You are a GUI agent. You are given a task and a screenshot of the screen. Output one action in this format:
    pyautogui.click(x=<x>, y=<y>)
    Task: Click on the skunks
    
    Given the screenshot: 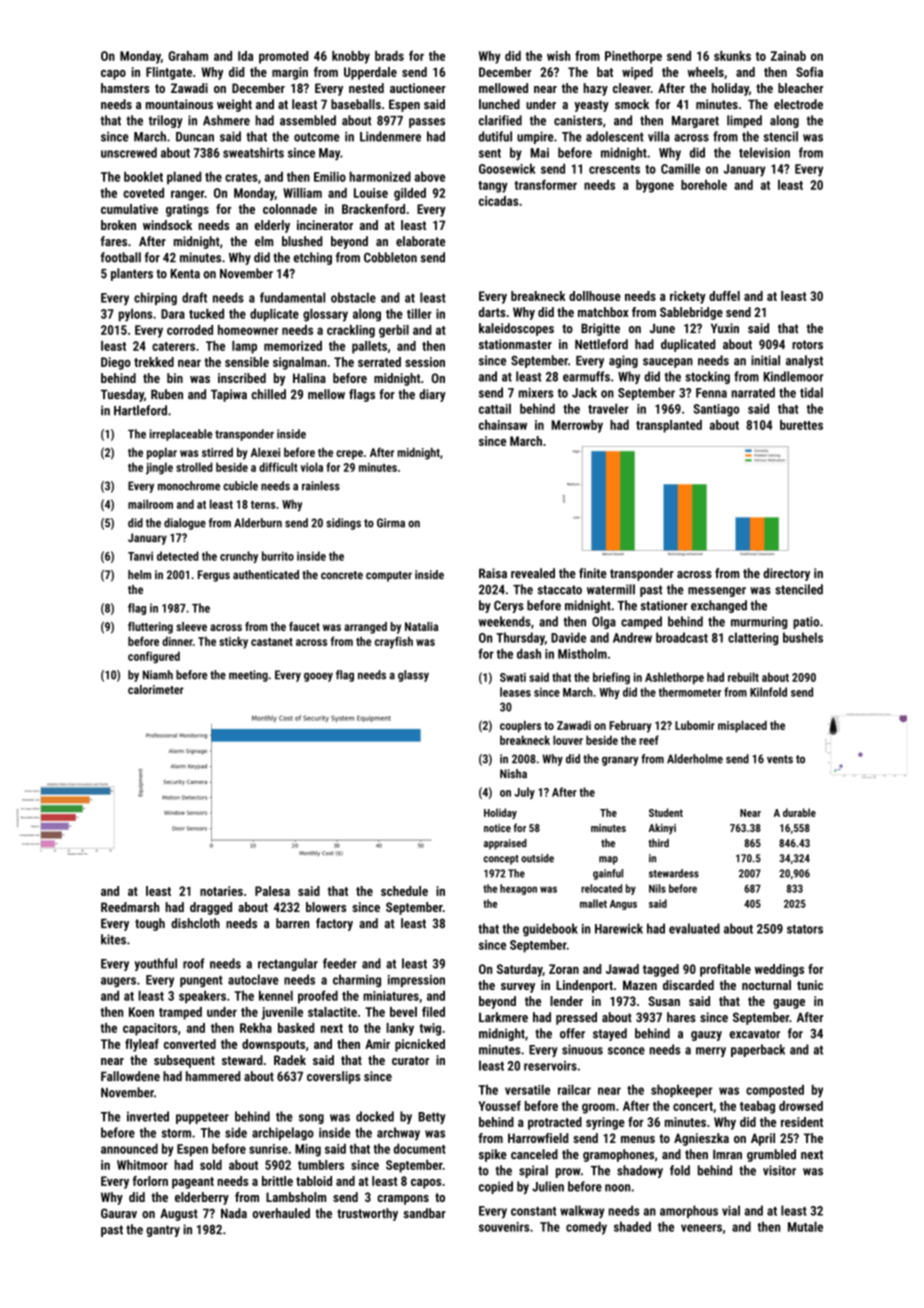 What is the action you would take?
    pyautogui.click(x=732, y=56)
